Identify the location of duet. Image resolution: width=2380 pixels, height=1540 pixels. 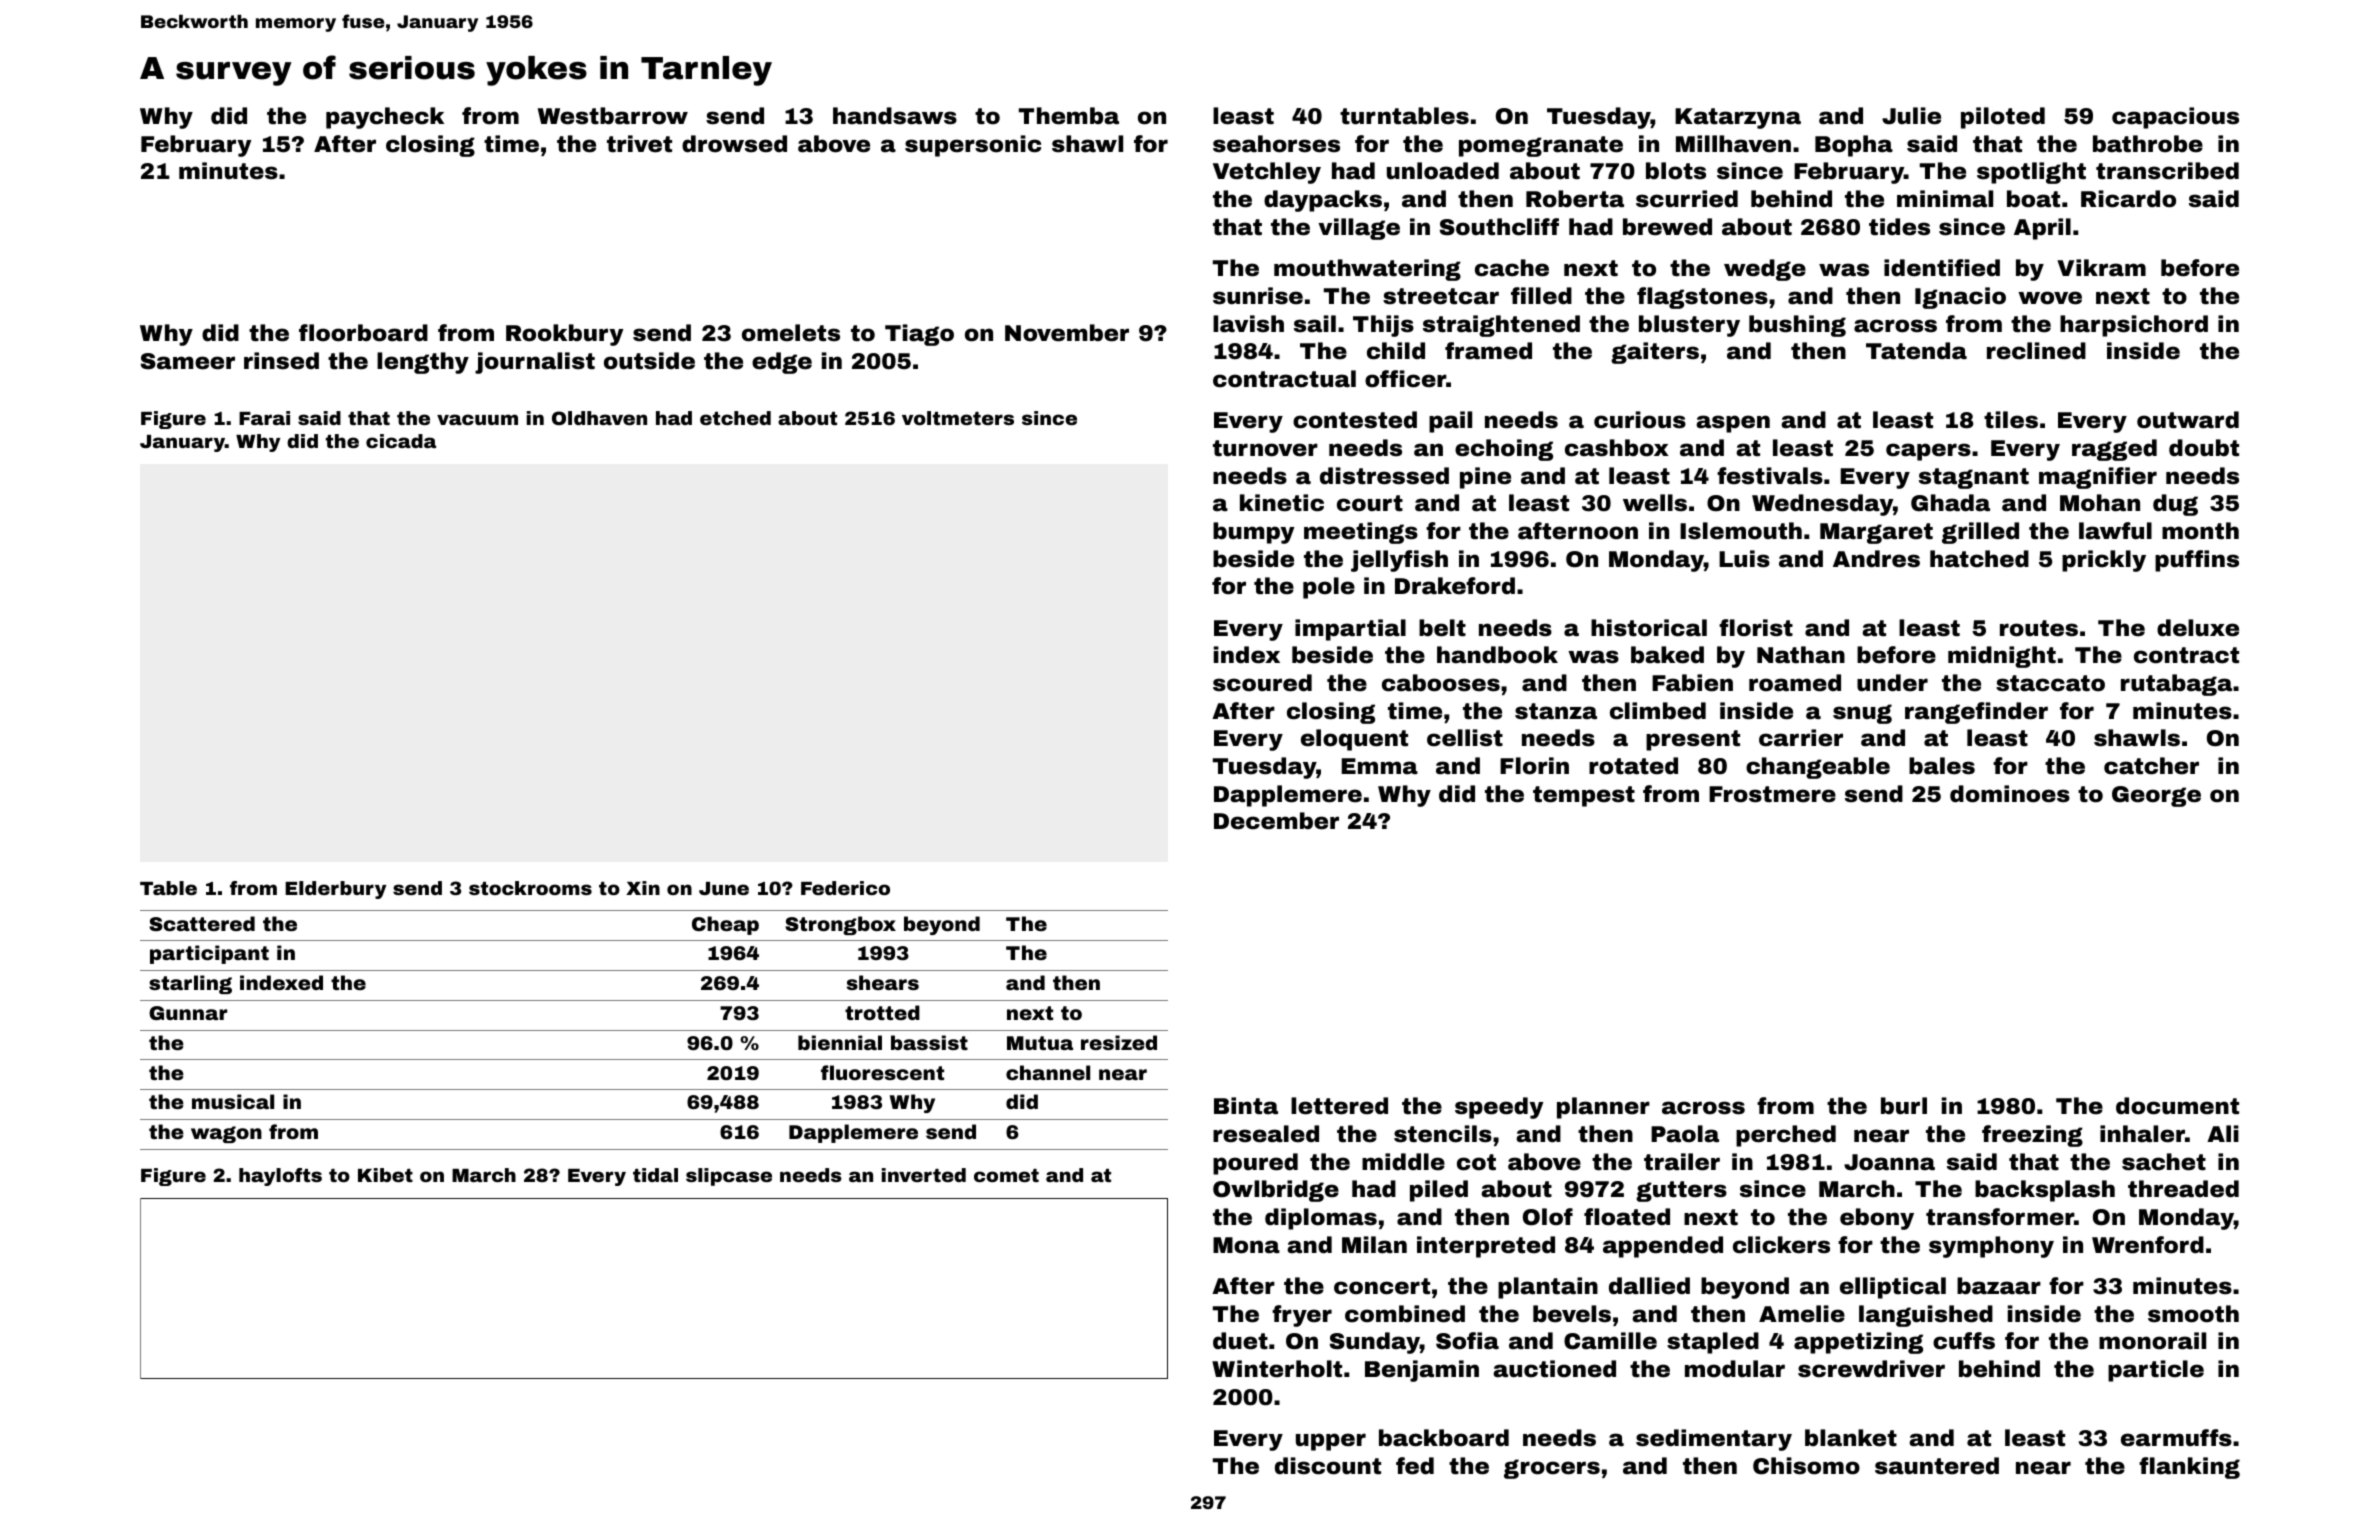
(1240, 1341).
